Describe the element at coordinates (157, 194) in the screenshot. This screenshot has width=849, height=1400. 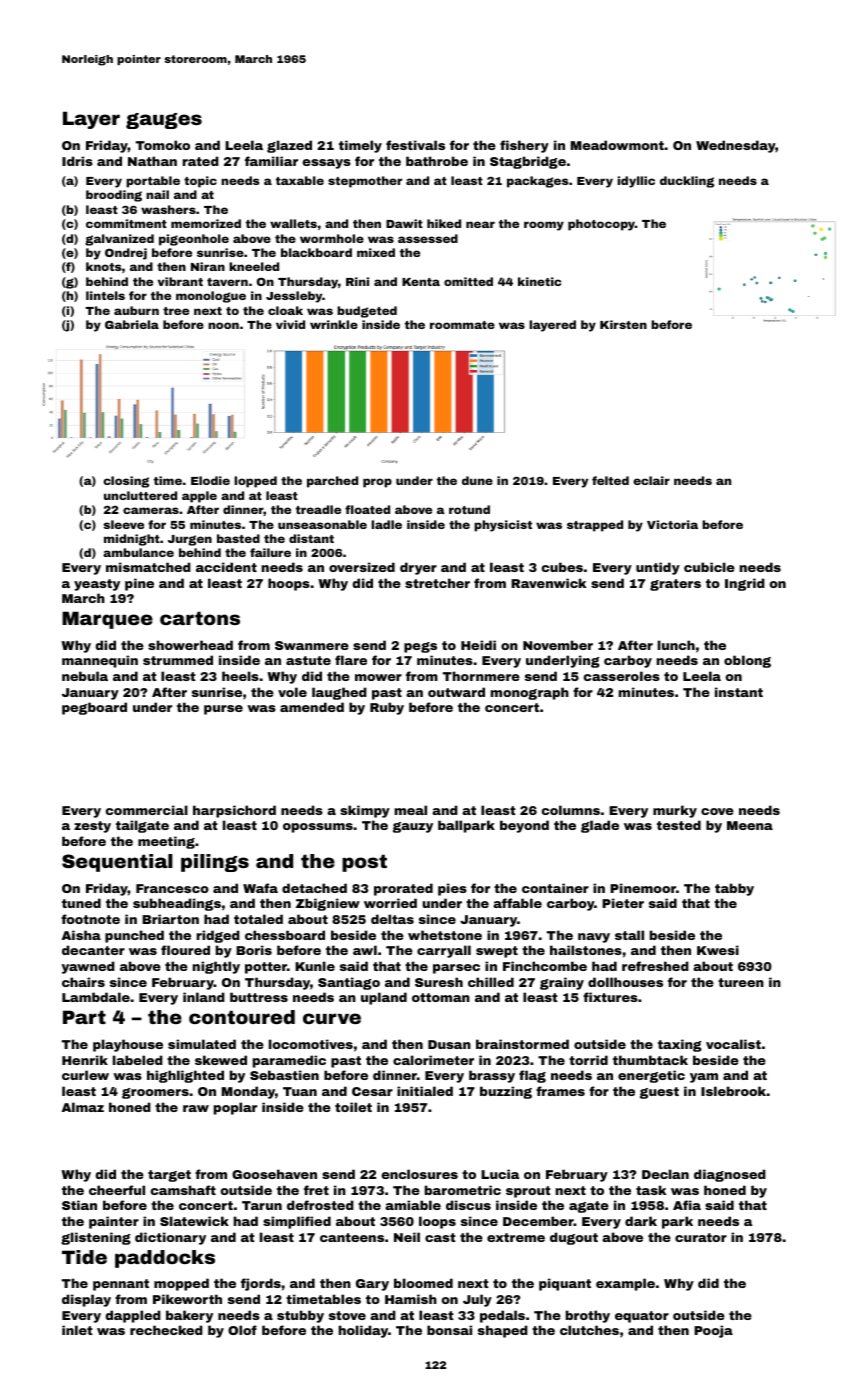
I see `nail` at that location.
